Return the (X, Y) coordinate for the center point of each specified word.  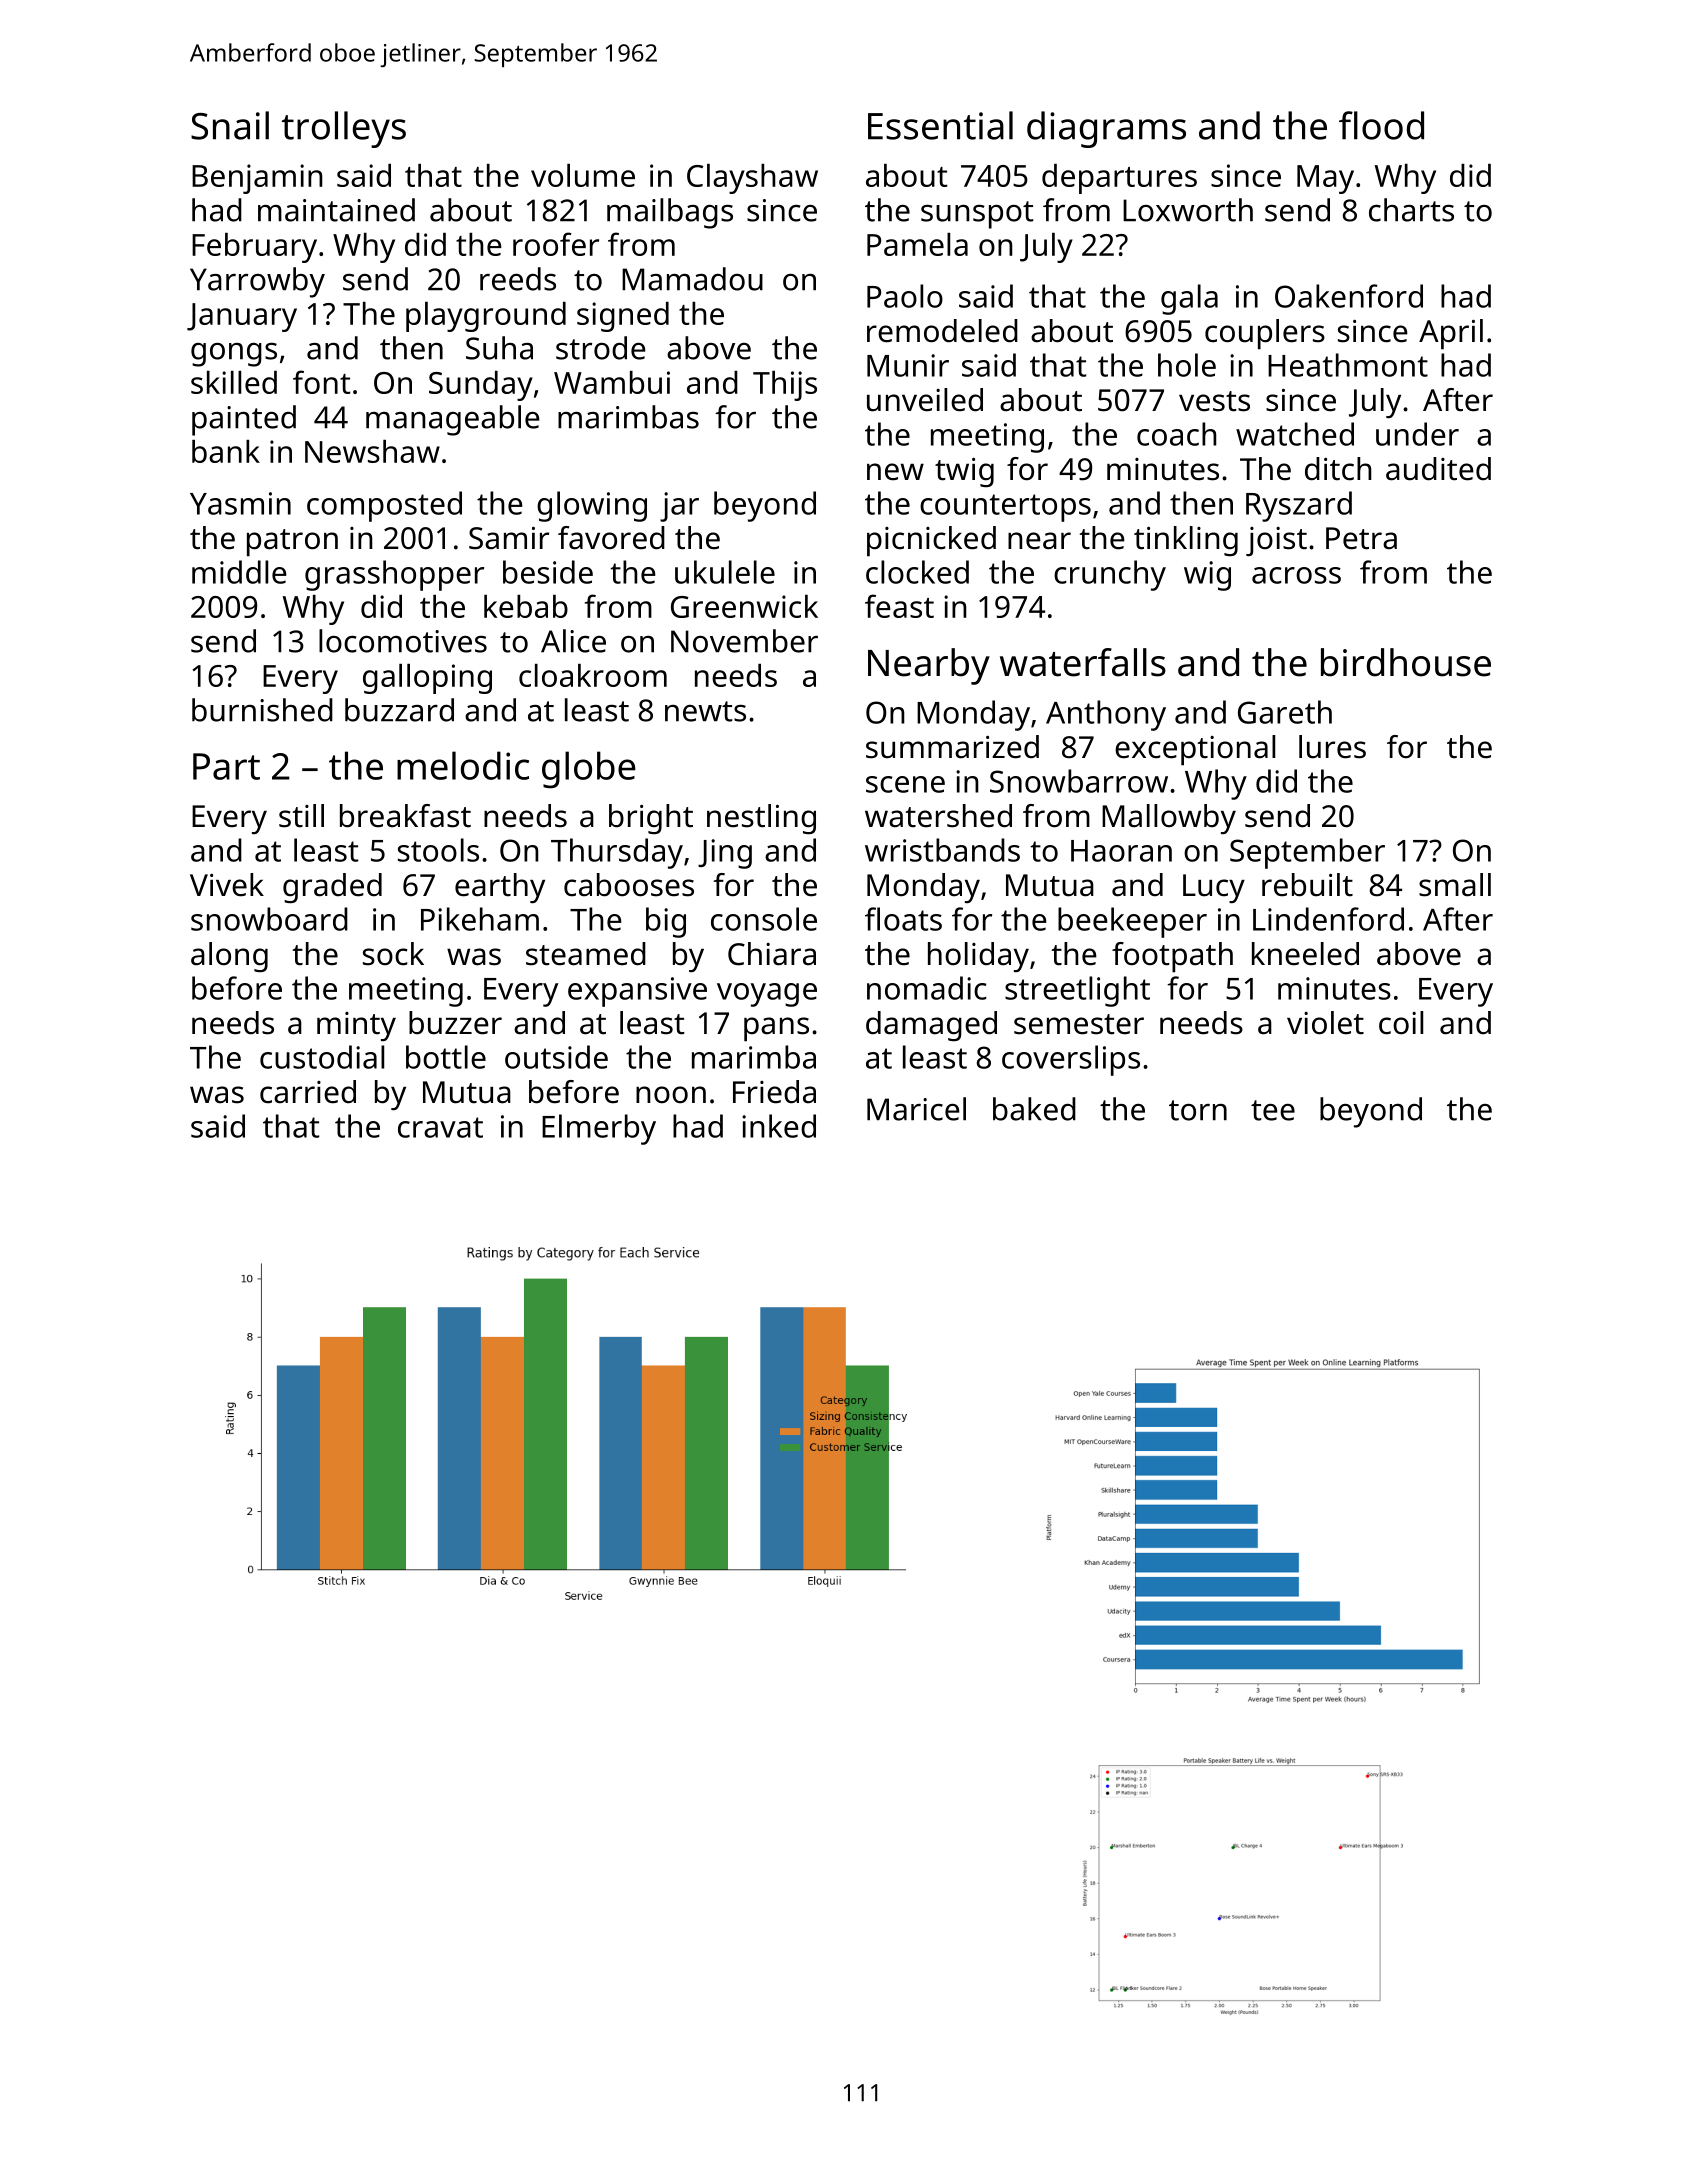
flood (1381, 125)
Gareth (1285, 712)
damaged (931, 1026)
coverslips (1071, 1060)
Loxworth (1188, 210)
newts (705, 711)
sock (393, 954)
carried (308, 1092)
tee (1273, 1110)
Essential (940, 125)
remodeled (942, 331)
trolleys (344, 129)
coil (1401, 1023)
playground (486, 317)
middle (239, 572)
